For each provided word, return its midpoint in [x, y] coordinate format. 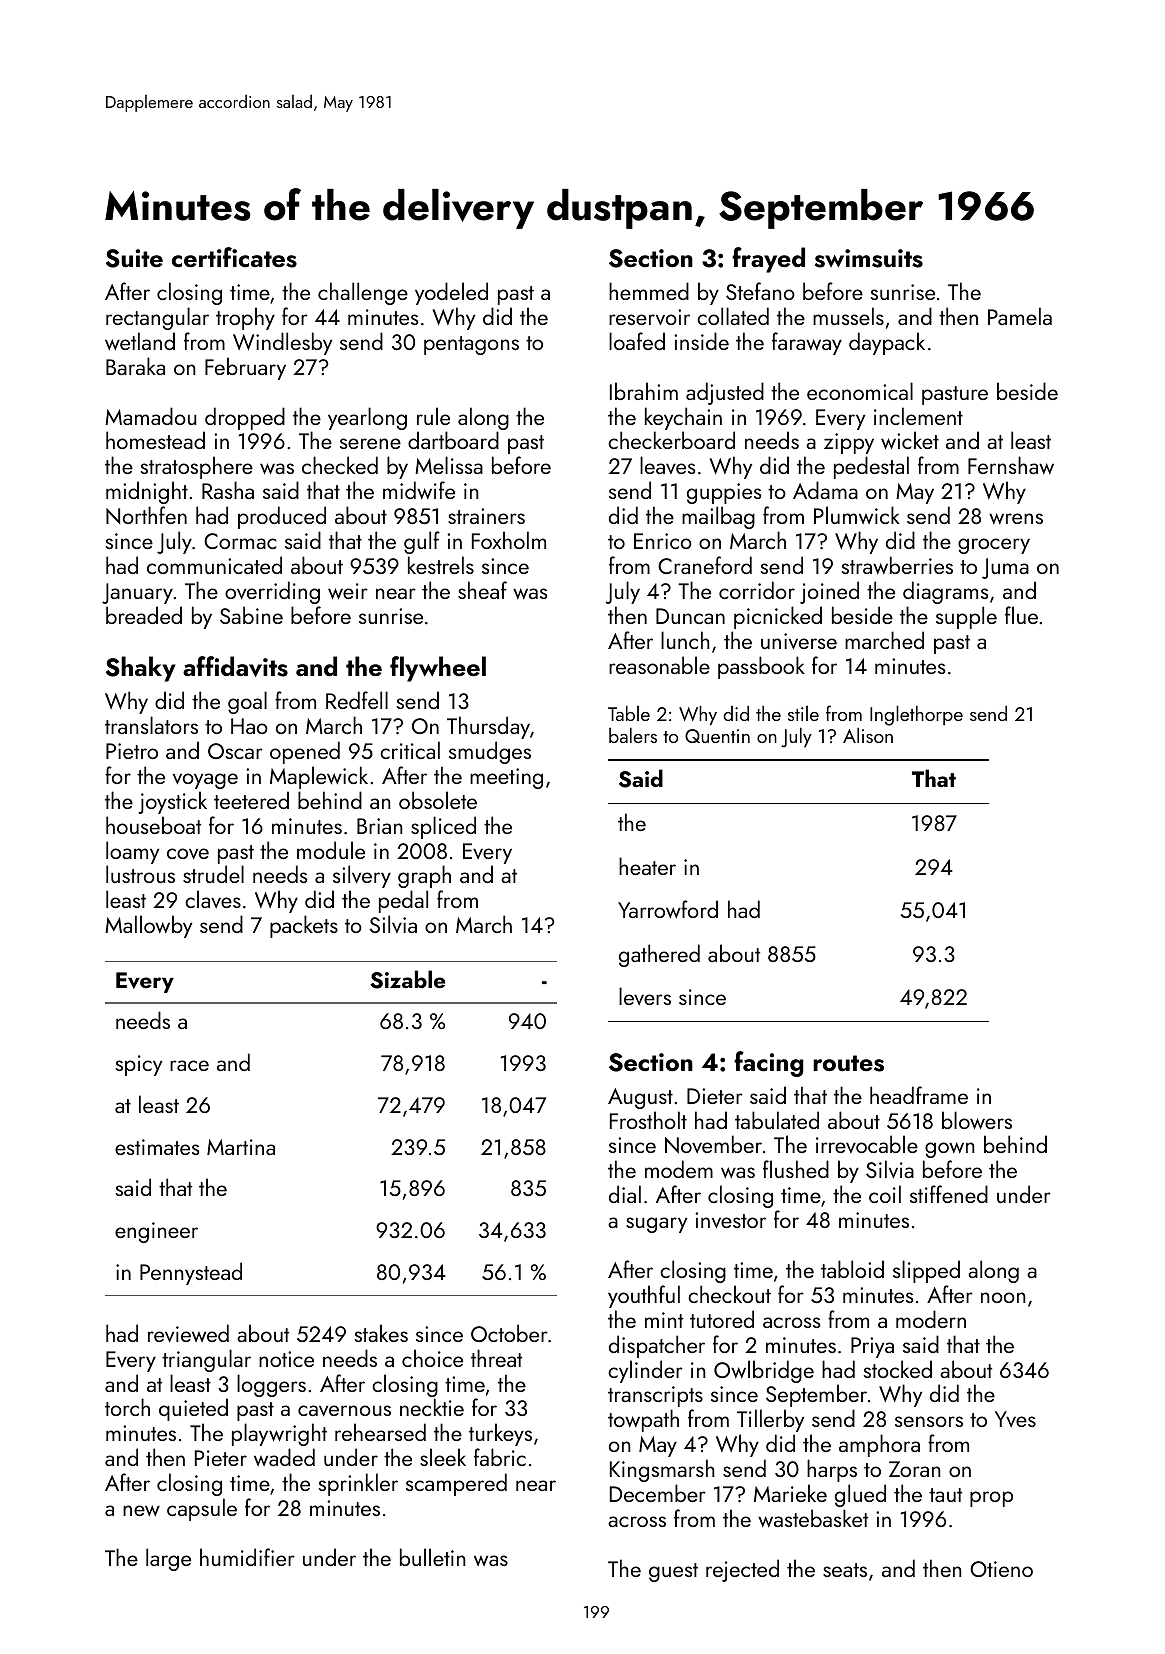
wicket [910, 440]
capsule [202, 1509]
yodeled [451, 293]
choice [432, 1358]
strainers [486, 516]
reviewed [188, 1333]
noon [1003, 1297]
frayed [768, 260]
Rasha [228, 490]
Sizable [407, 979]
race [189, 1065]
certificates [234, 257]
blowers [977, 1120]
